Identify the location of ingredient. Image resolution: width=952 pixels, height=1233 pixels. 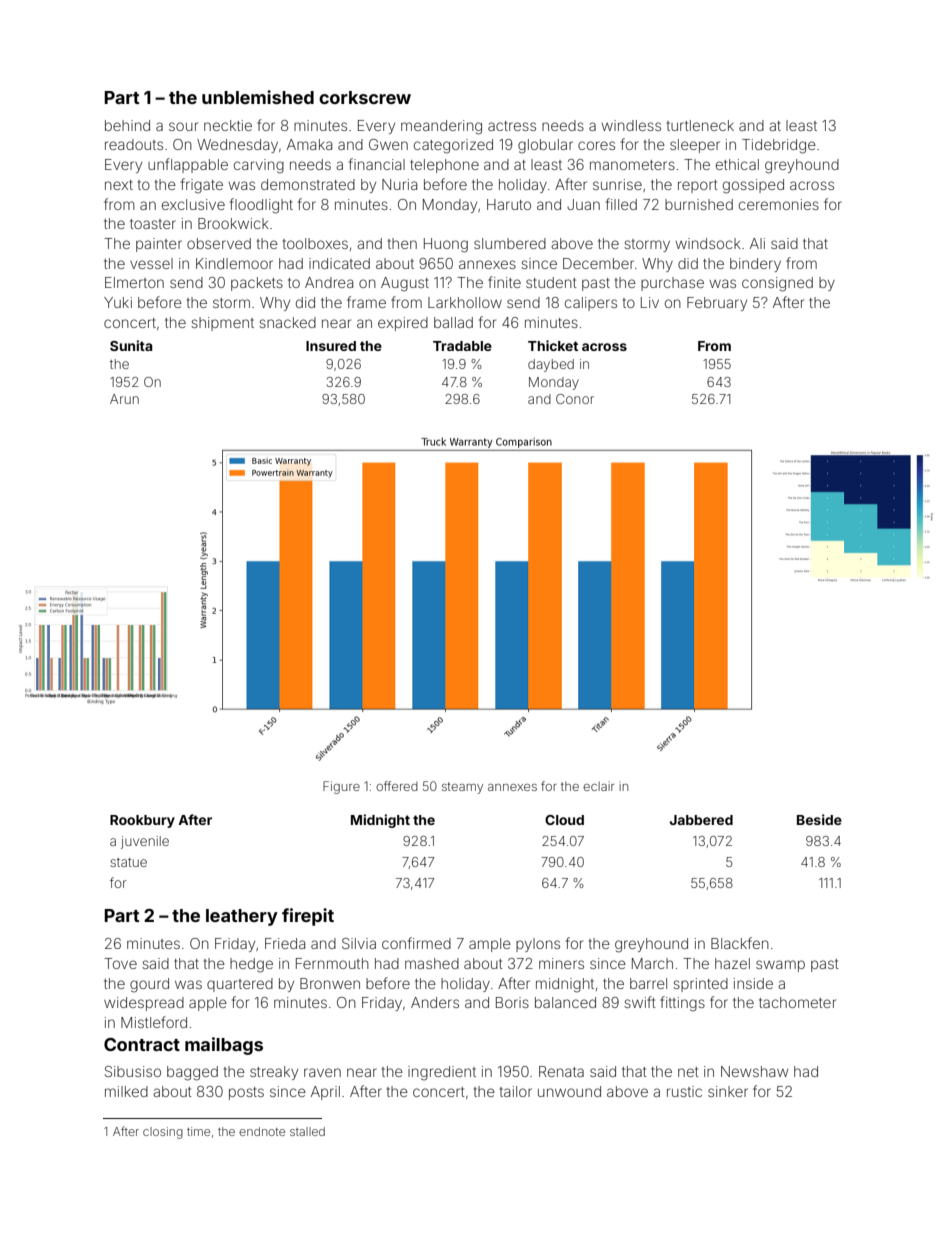
(442, 1073).
